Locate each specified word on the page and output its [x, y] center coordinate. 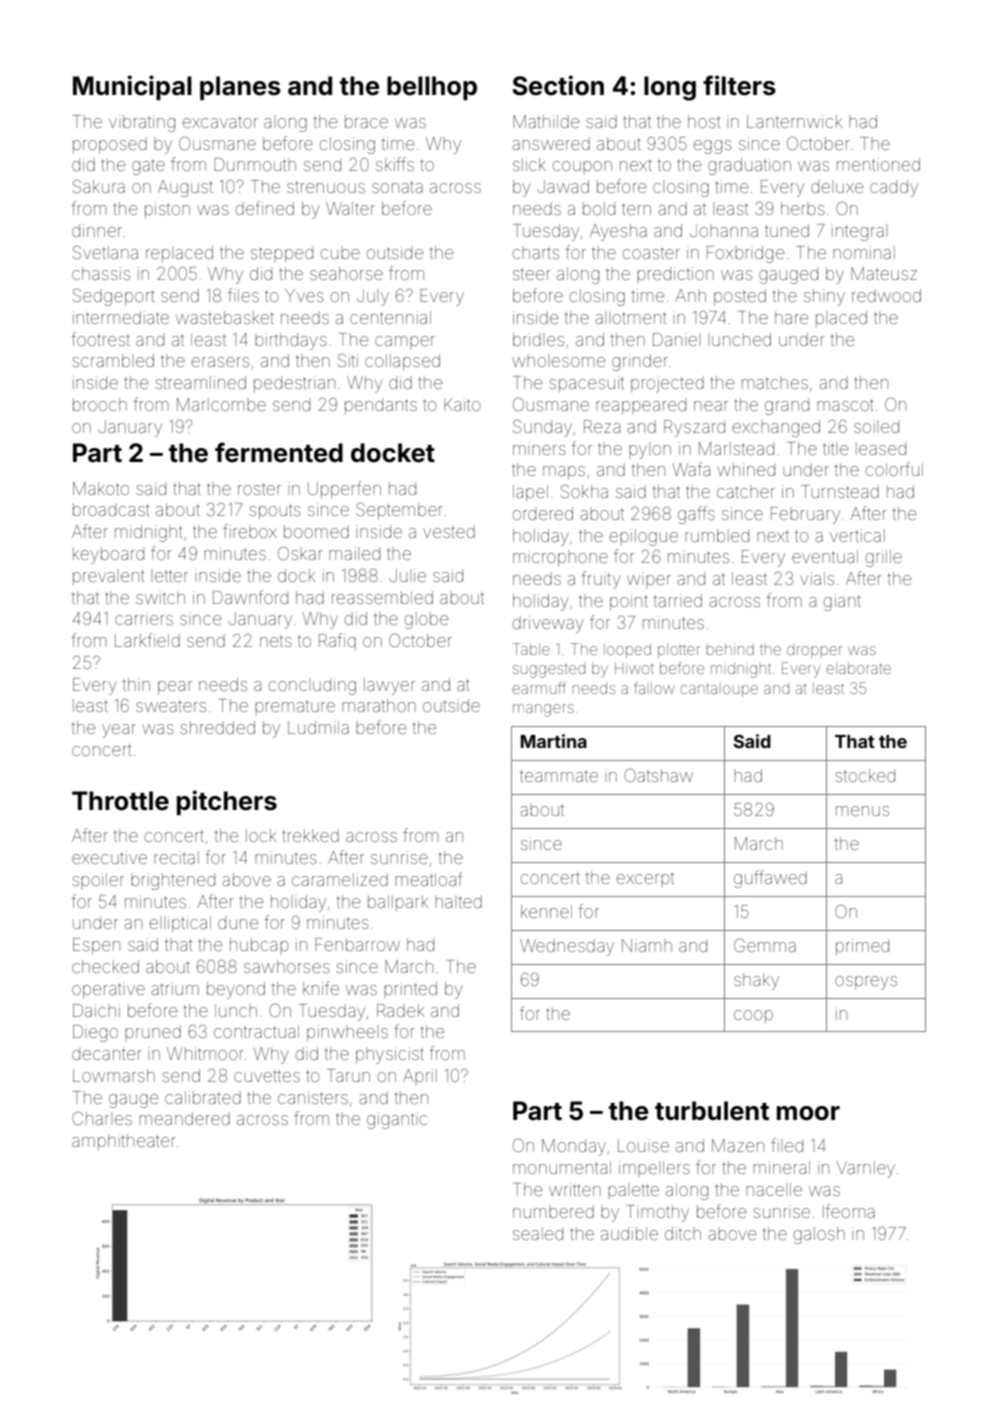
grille [884, 558]
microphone [560, 558]
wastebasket [225, 317]
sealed [538, 1233]
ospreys [866, 983]
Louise [643, 1145]
